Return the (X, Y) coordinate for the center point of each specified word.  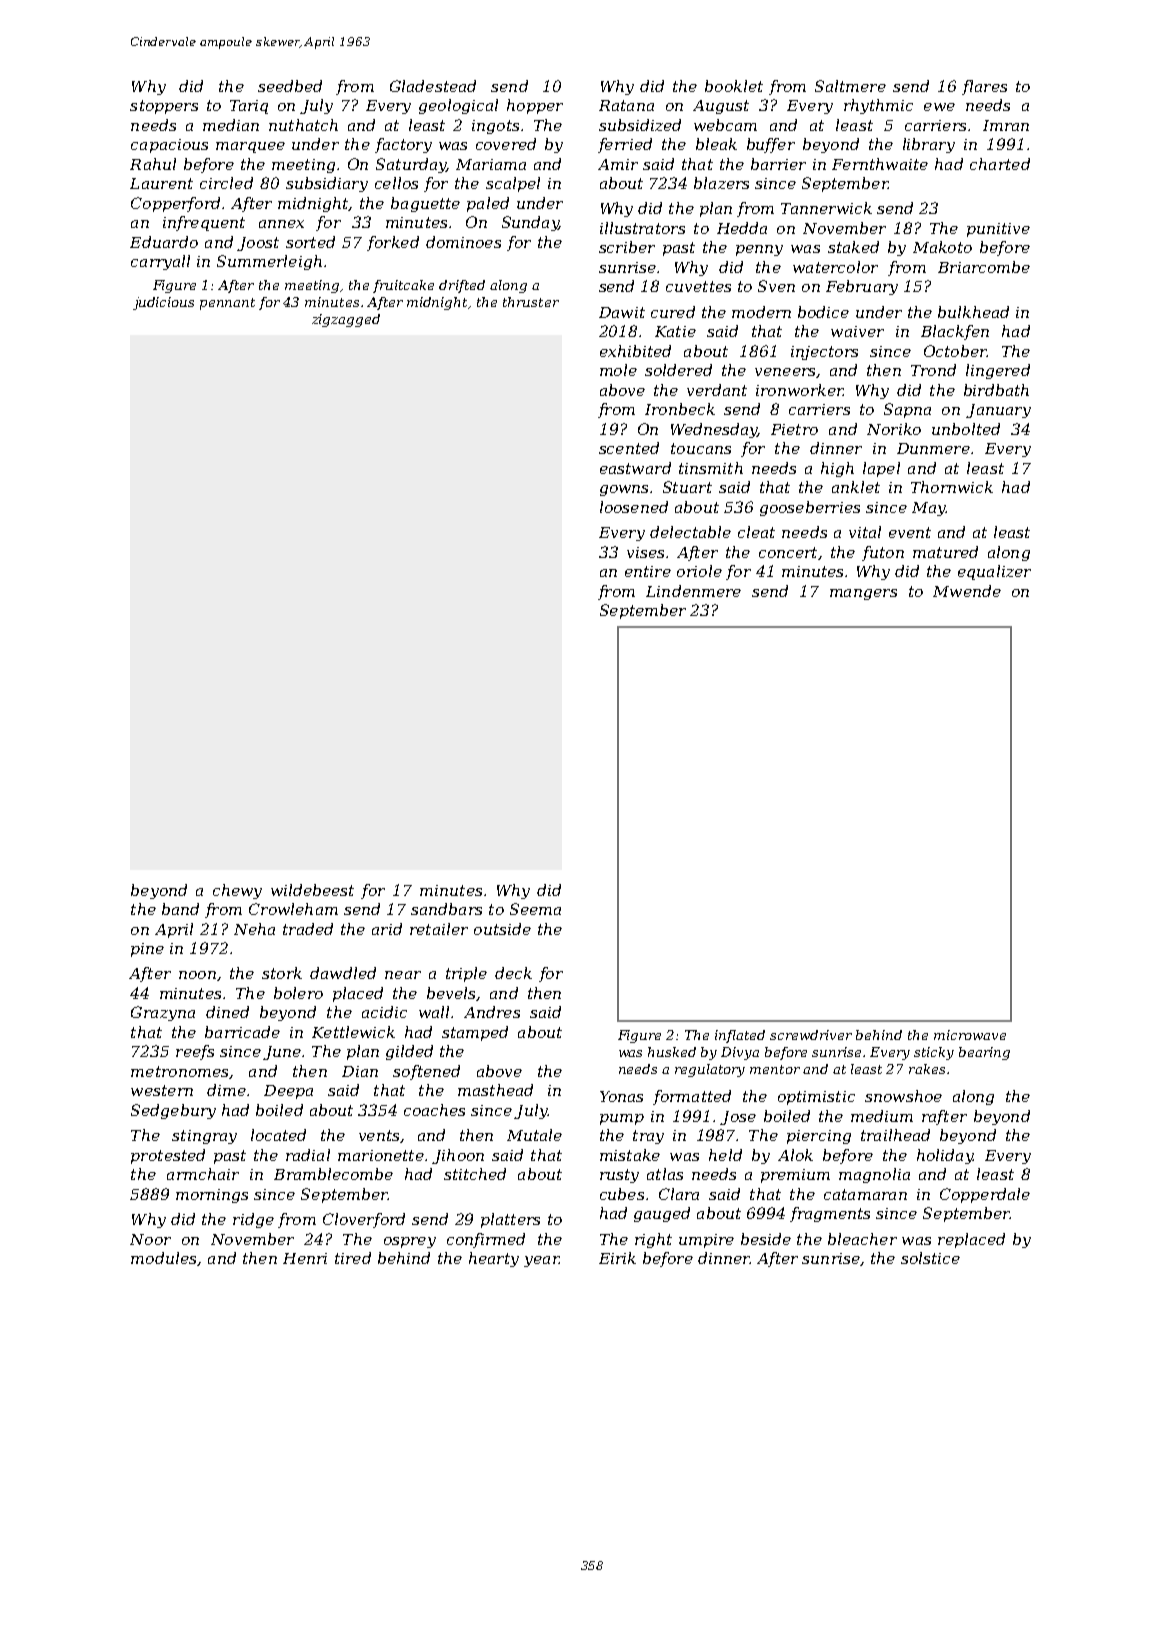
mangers (863, 594)
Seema (535, 909)
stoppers (164, 107)
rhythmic (878, 106)
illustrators (642, 228)
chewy (237, 891)
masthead (495, 1090)
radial (308, 1155)
